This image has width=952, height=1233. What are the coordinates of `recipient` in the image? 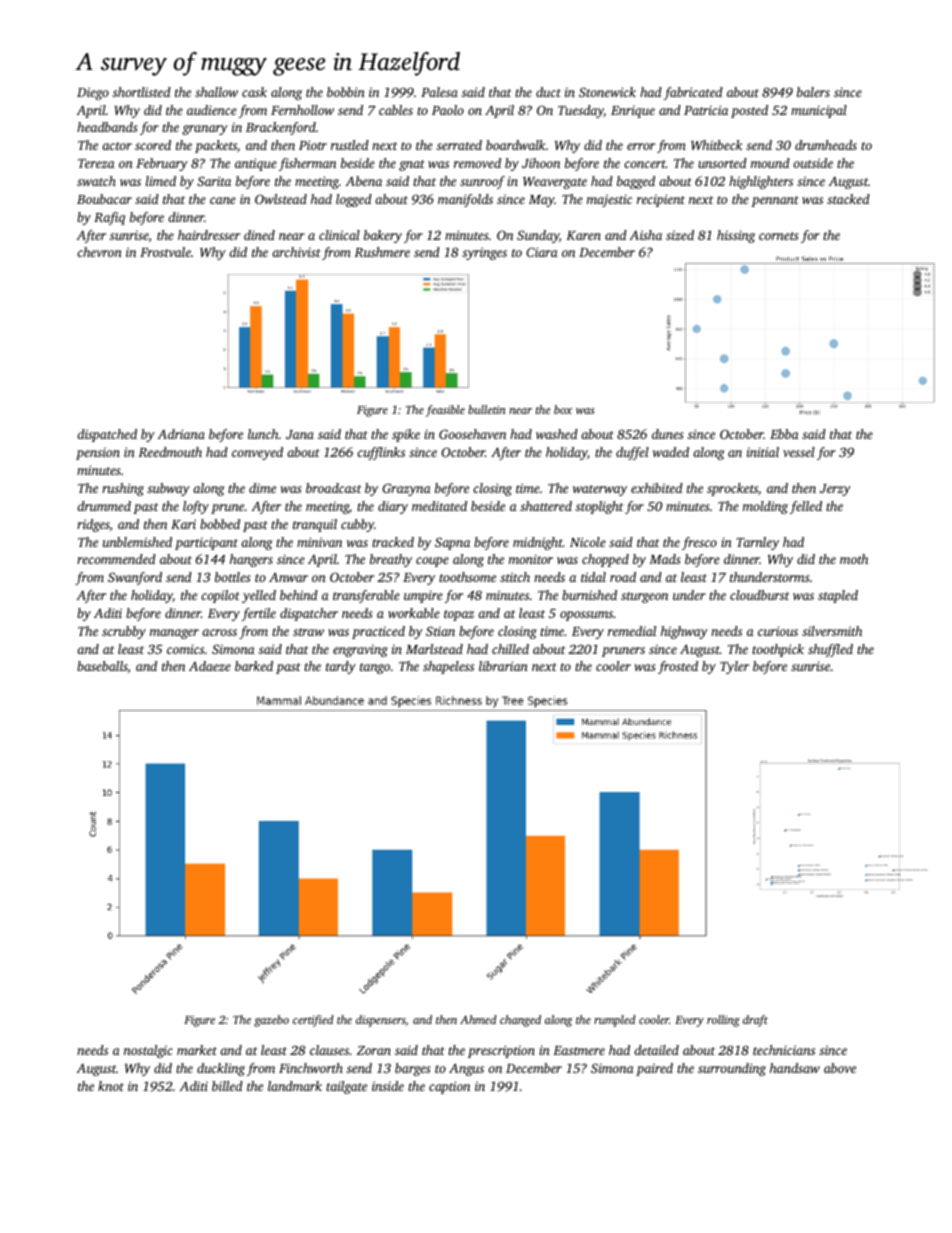 It's located at (661, 200).
